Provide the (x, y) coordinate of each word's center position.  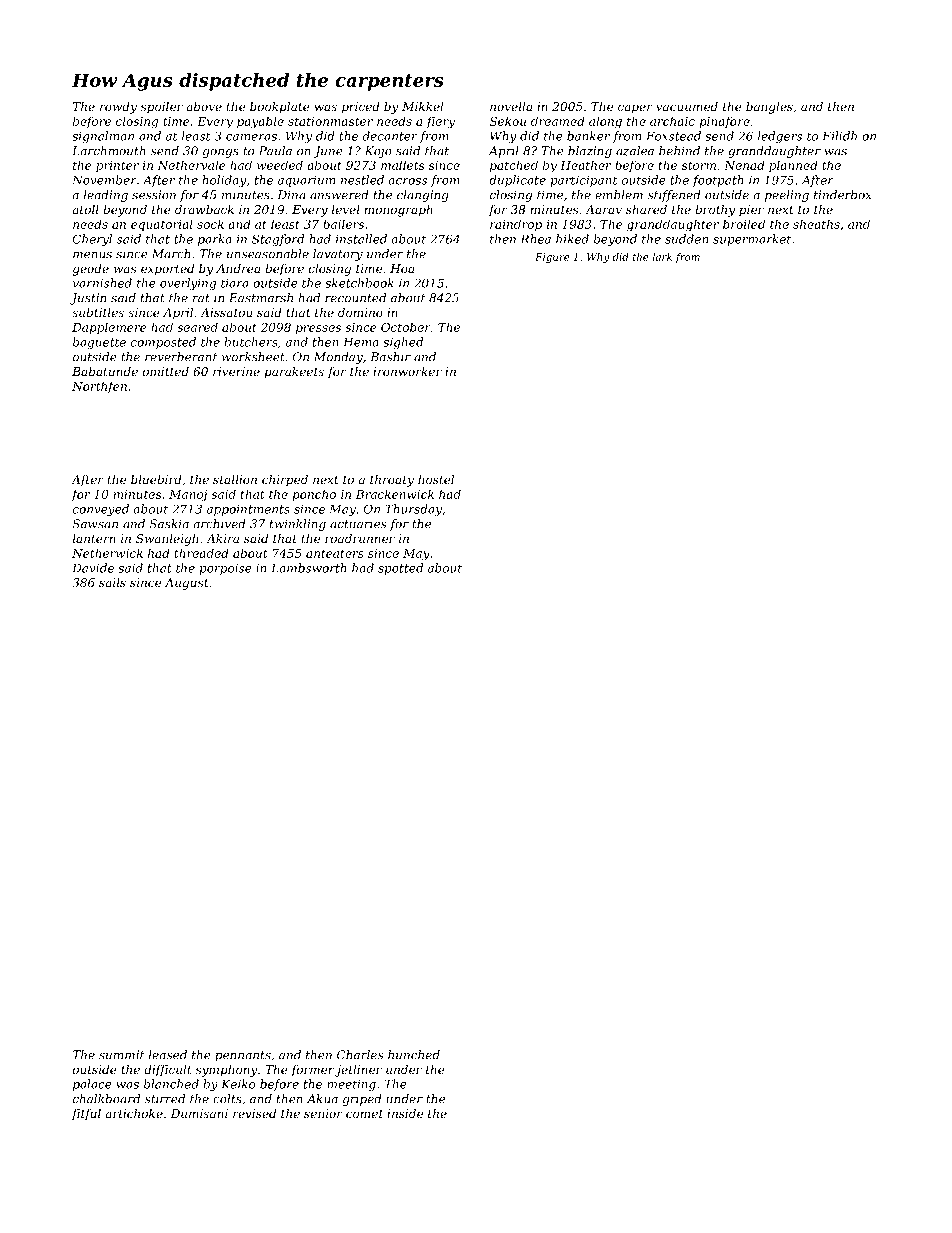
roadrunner (360, 538)
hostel (436, 479)
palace (92, 1085)
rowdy (118, 108)
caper (635, 109)
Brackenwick (395, 494)
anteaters (335, 553)
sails (112, 582)
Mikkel (422, 106)
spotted (400, 569)
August (186, 584)
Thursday (413, 510)
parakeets (294, 373)
